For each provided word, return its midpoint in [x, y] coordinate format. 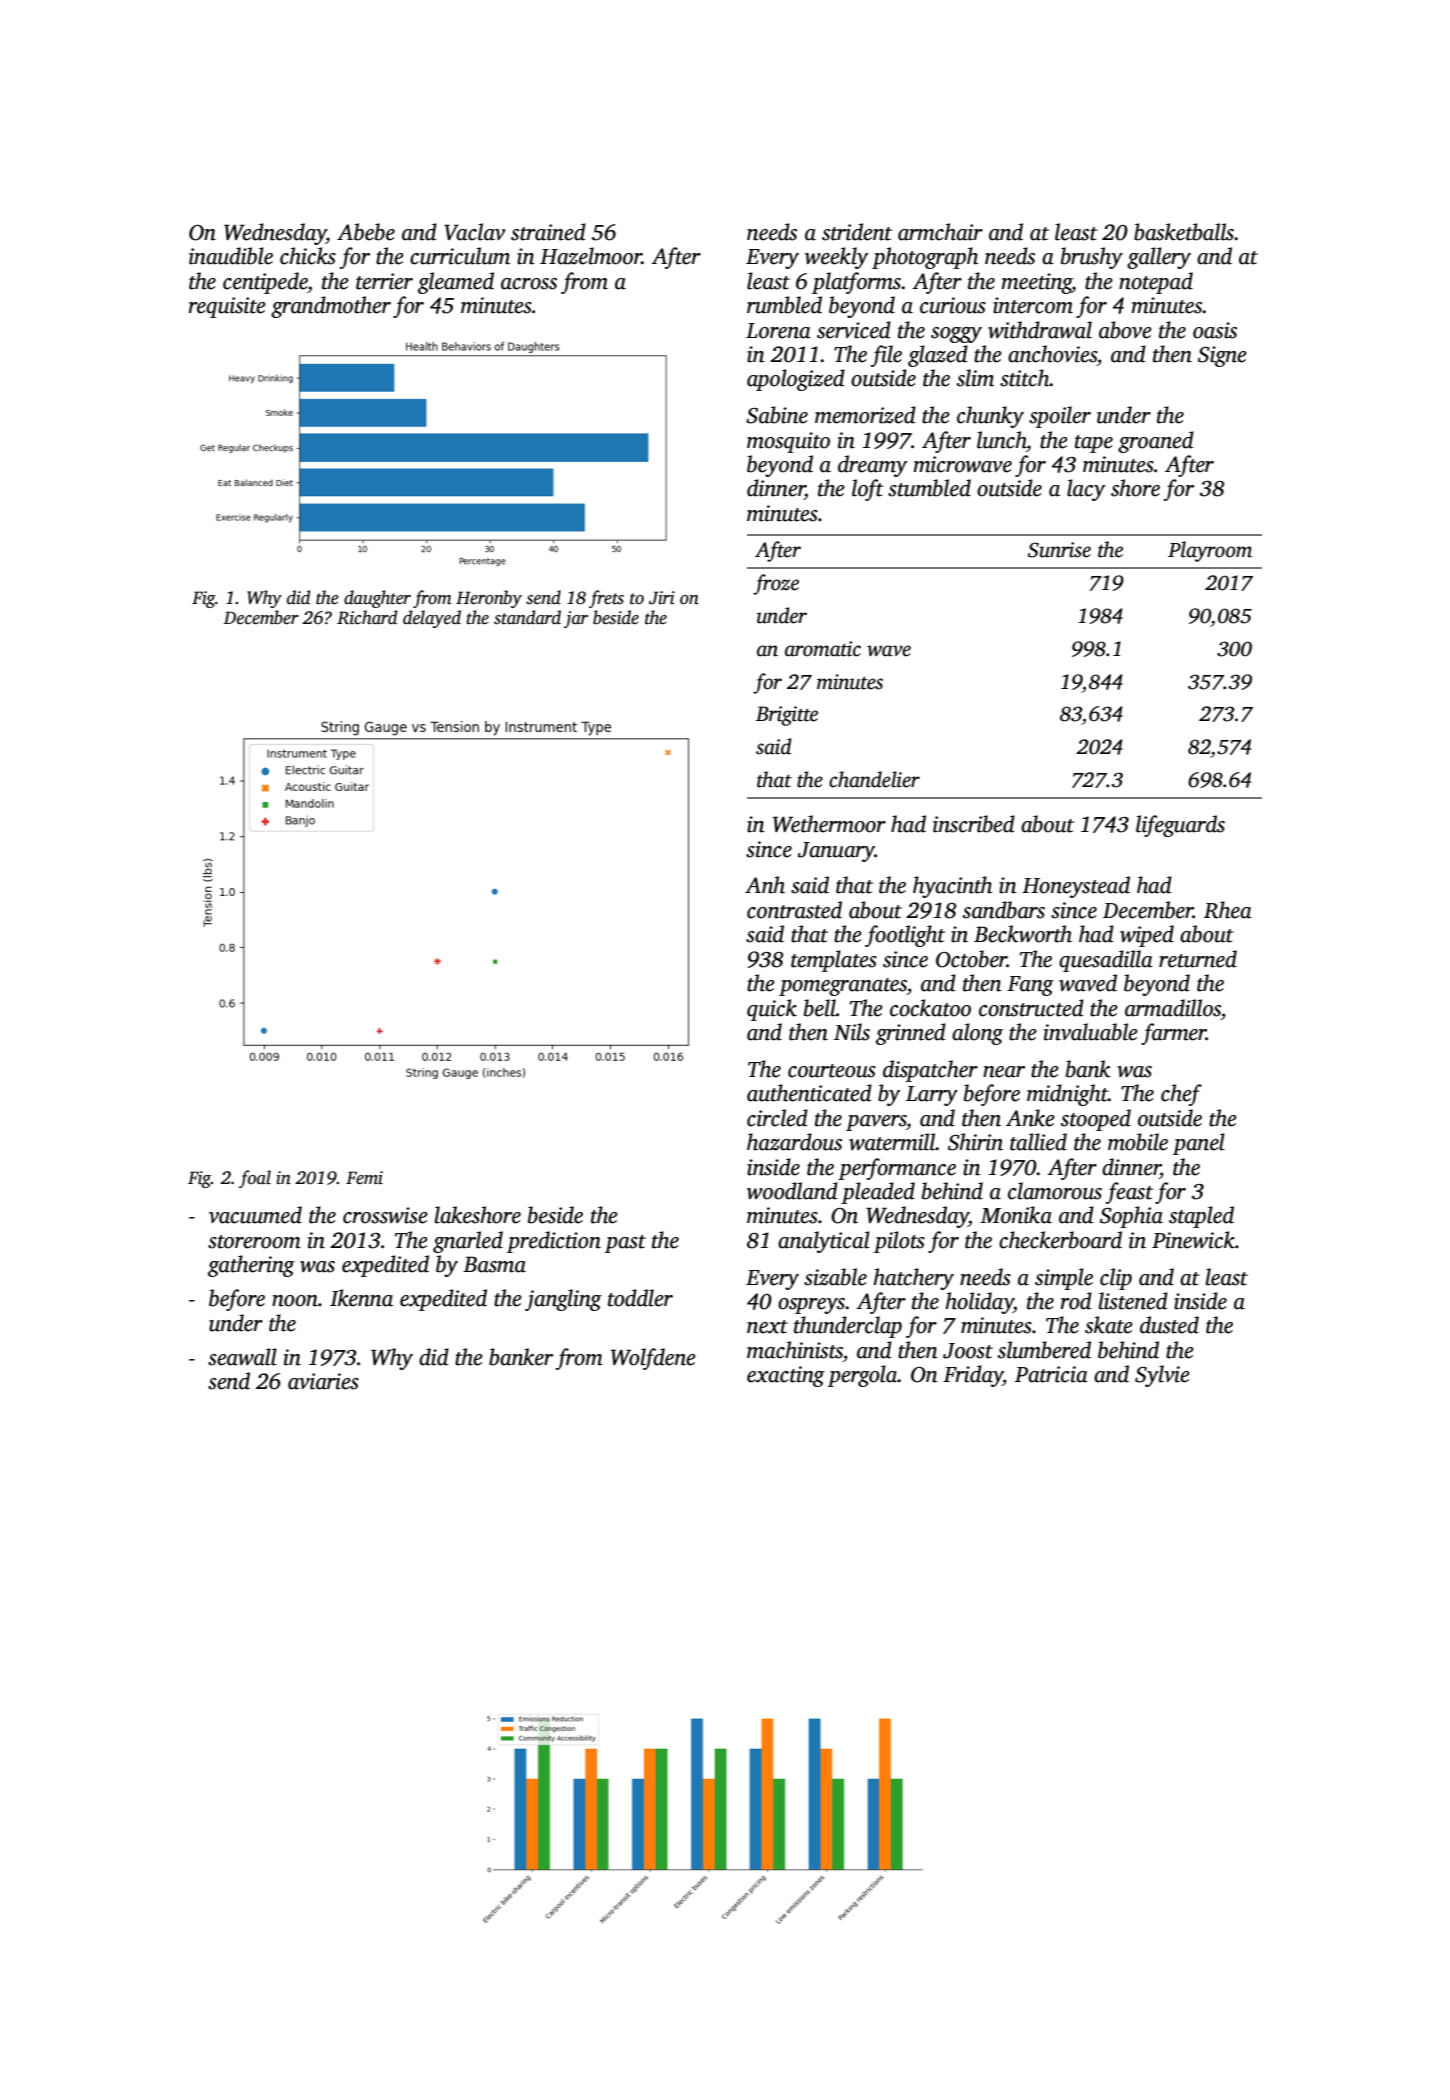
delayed [432, 619]
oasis [1215, 330]
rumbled [784, 305]
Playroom [1210, 551]
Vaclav [474, 232]
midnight [1067, 1095]
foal [255, 1179]
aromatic [823, 649]
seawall [242, 1357]
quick [772, 1010]
